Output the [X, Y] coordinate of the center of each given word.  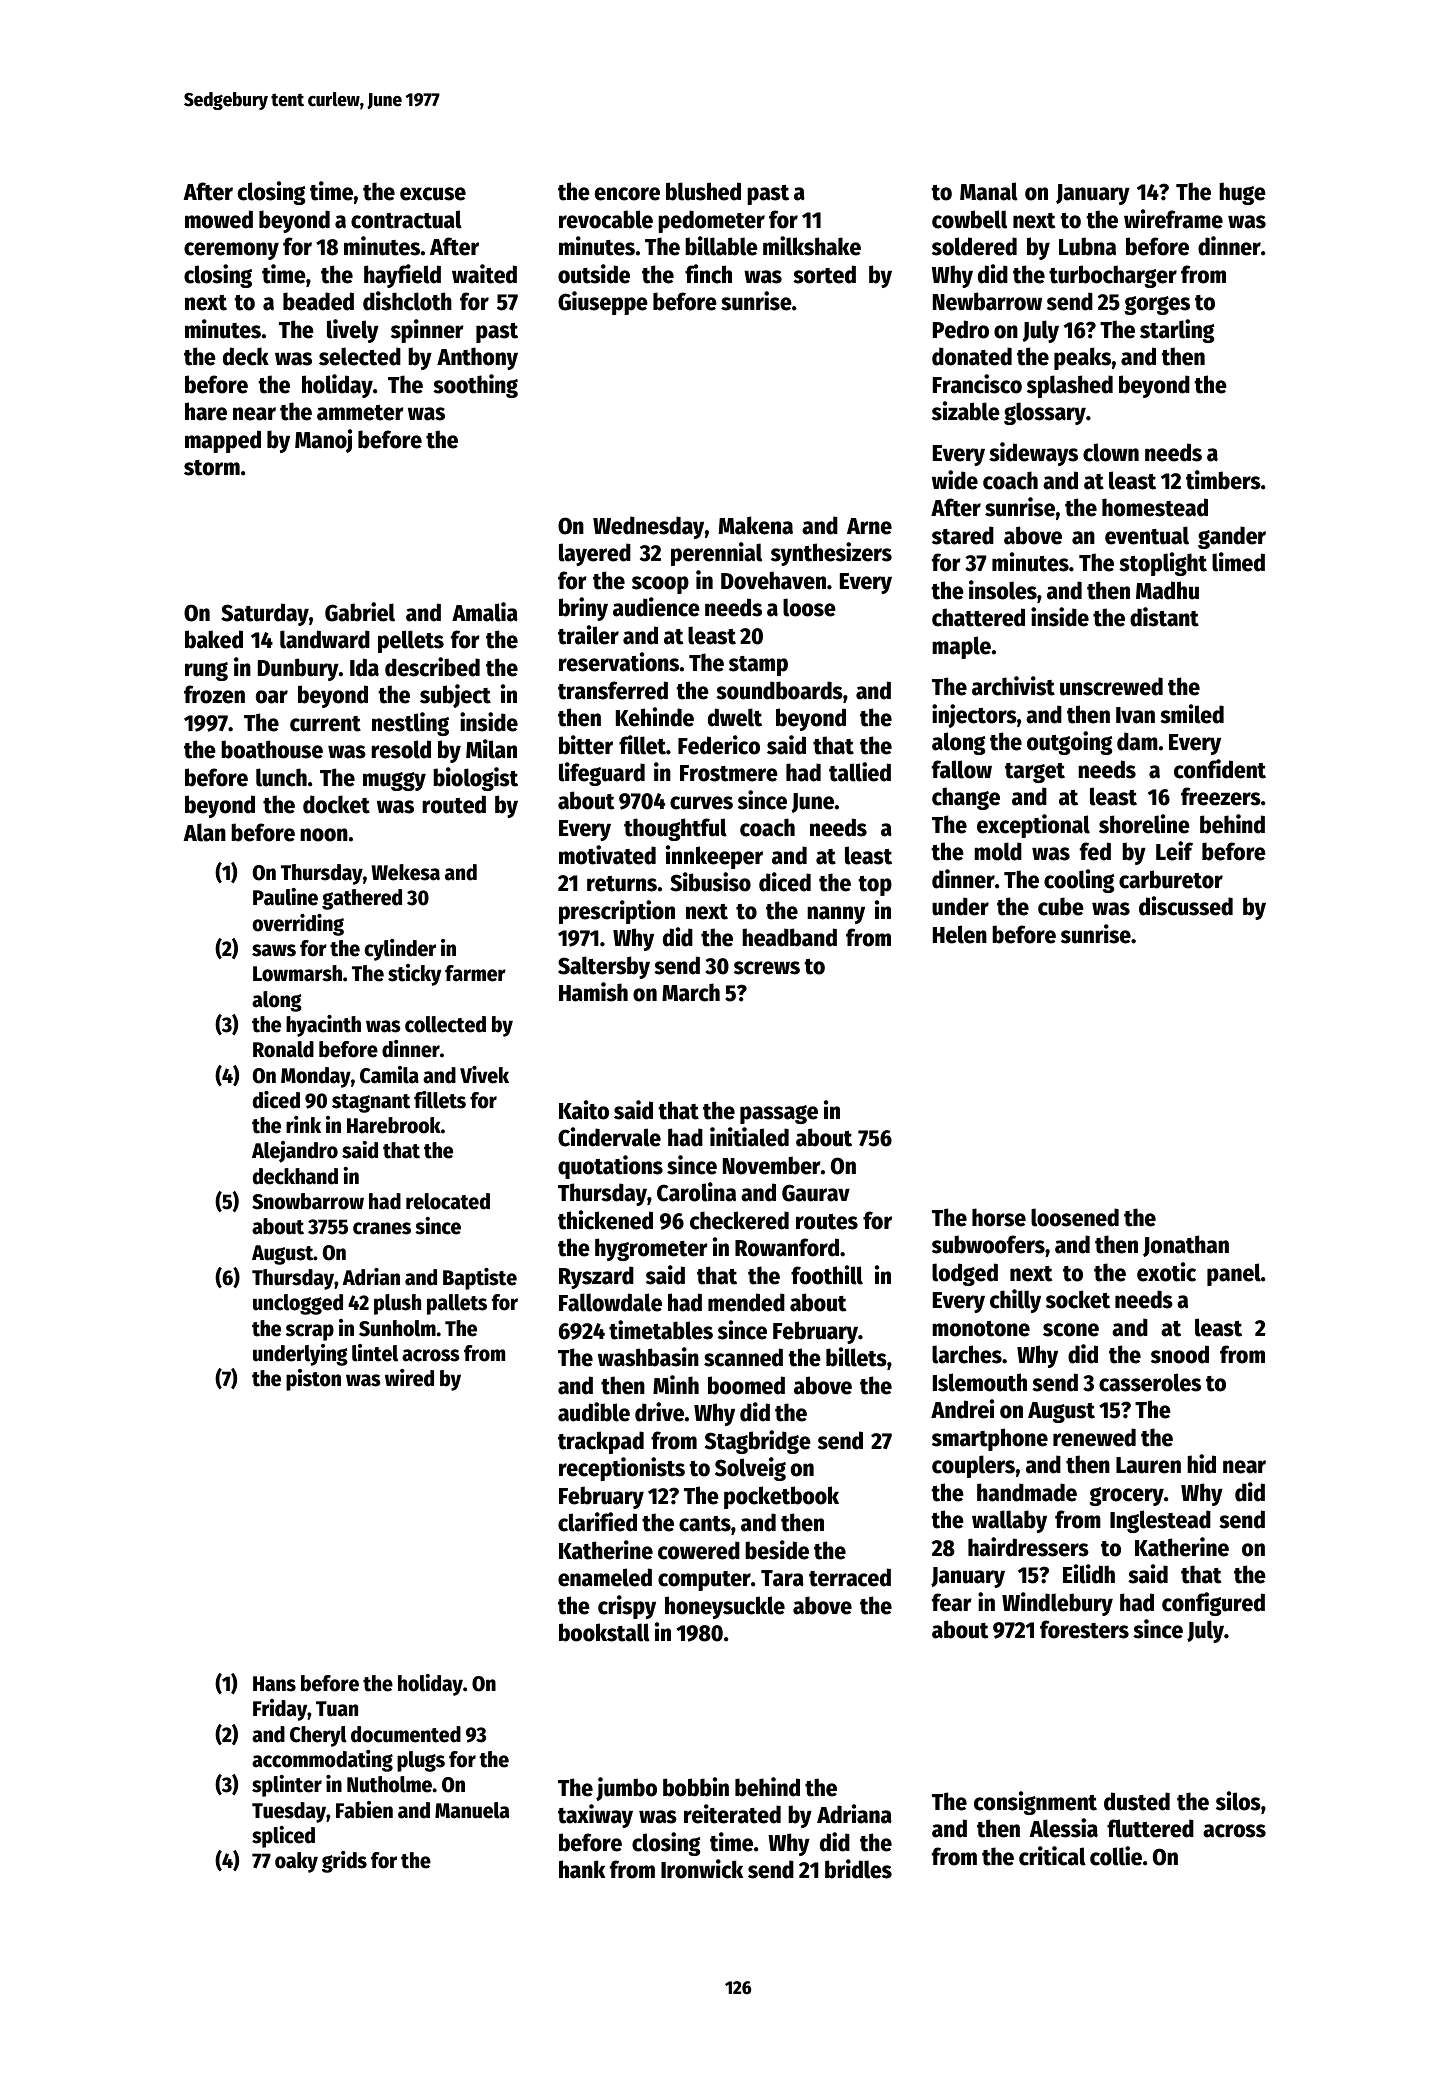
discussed [1186, 906]
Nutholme [390, 1784]
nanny [836, 915]
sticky [414, 975]
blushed [703, 191]
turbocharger [1113, 276]
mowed [219, 219]
